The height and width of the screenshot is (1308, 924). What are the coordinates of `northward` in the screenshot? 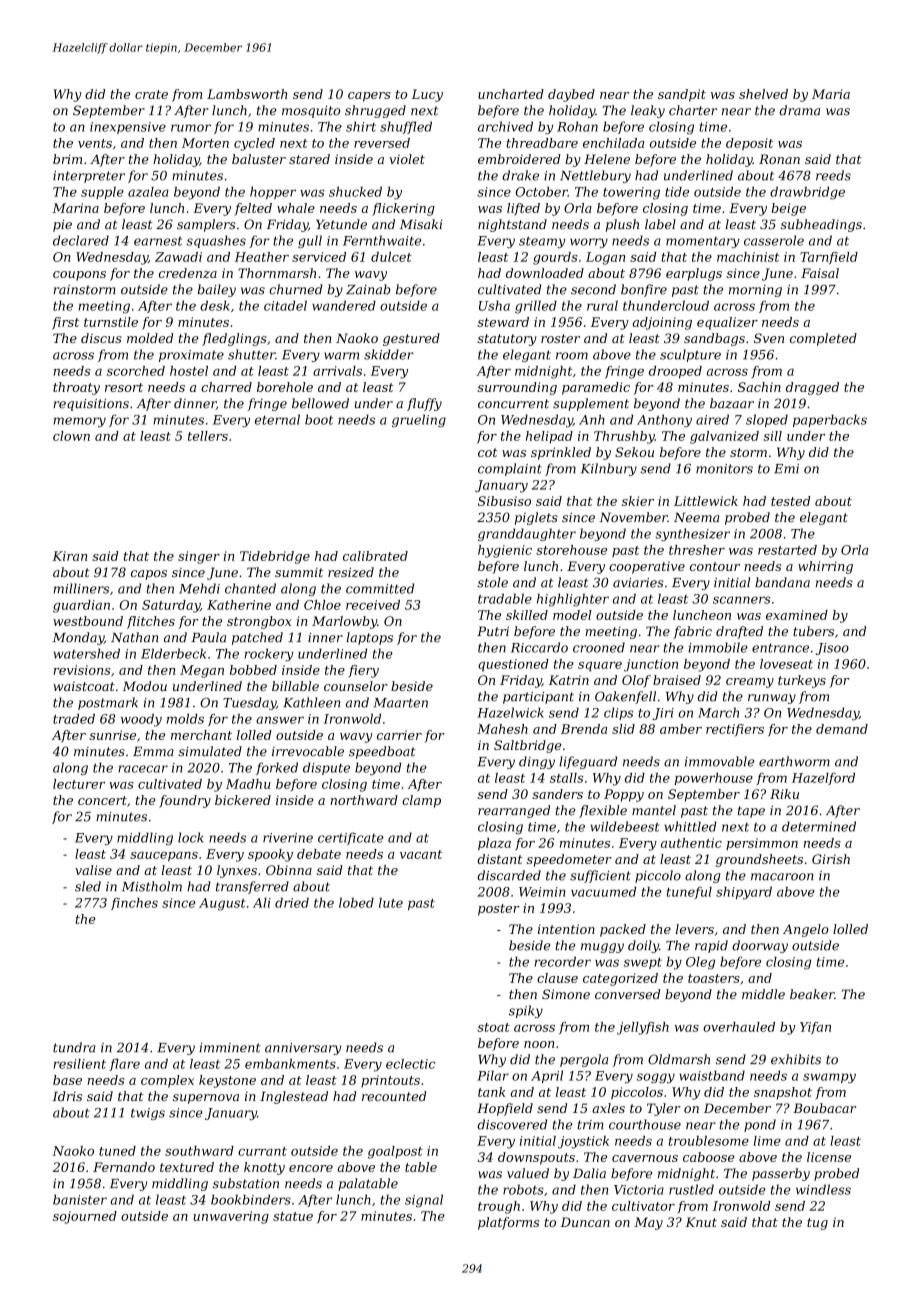 It's located at (364, 800).
